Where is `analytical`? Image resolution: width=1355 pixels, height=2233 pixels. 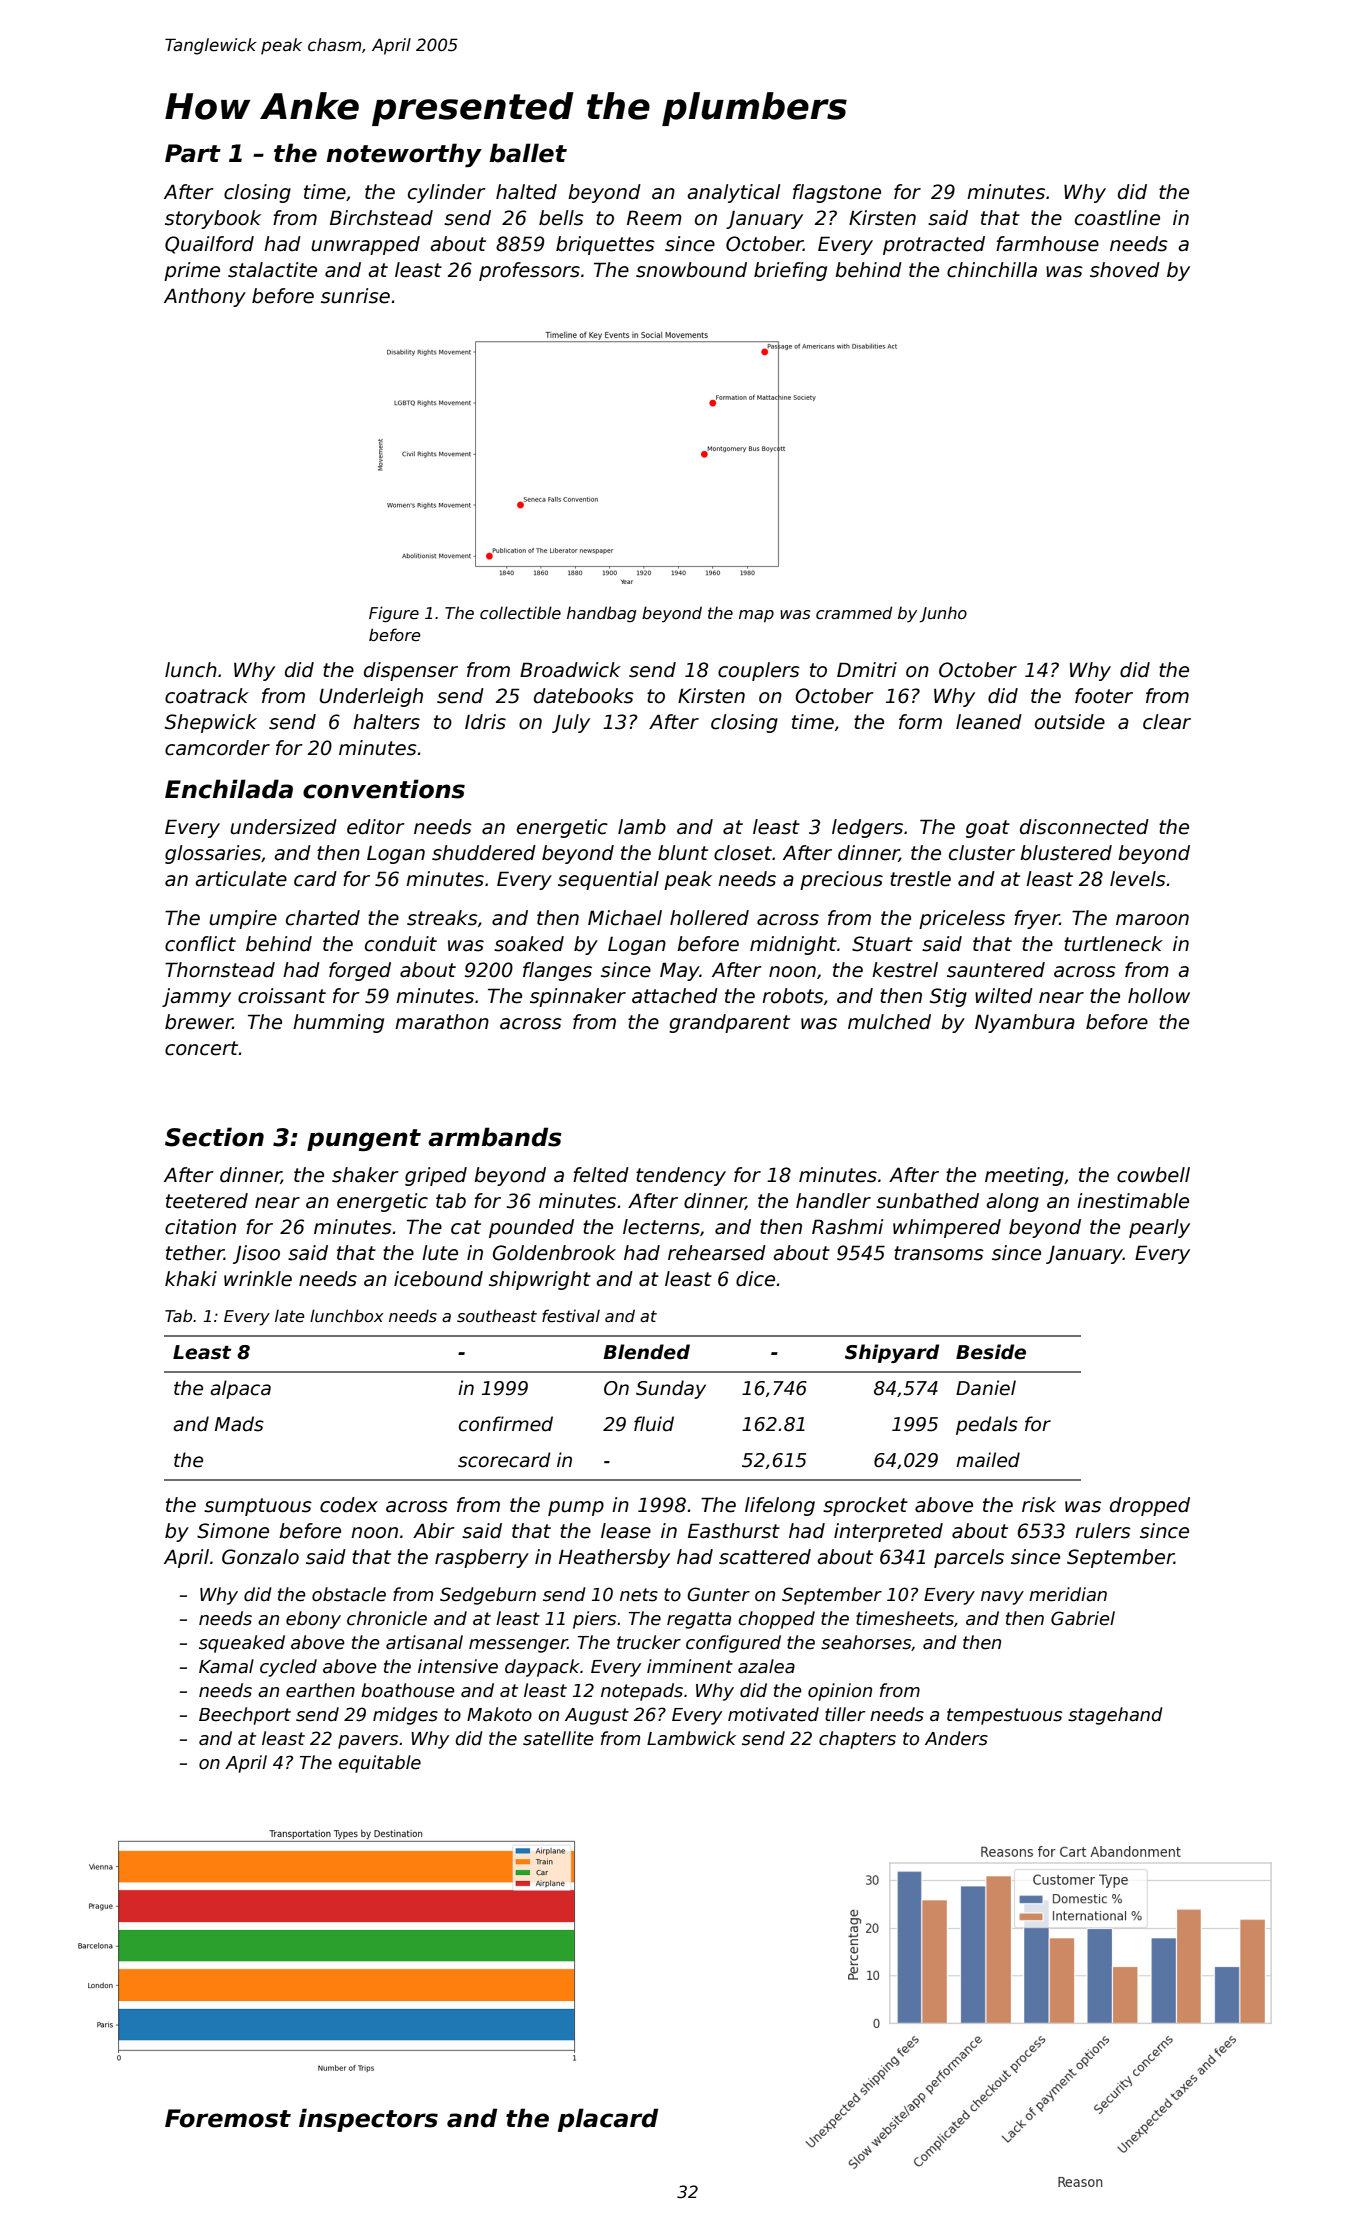 analytical is located at coordinates (733, 193).
